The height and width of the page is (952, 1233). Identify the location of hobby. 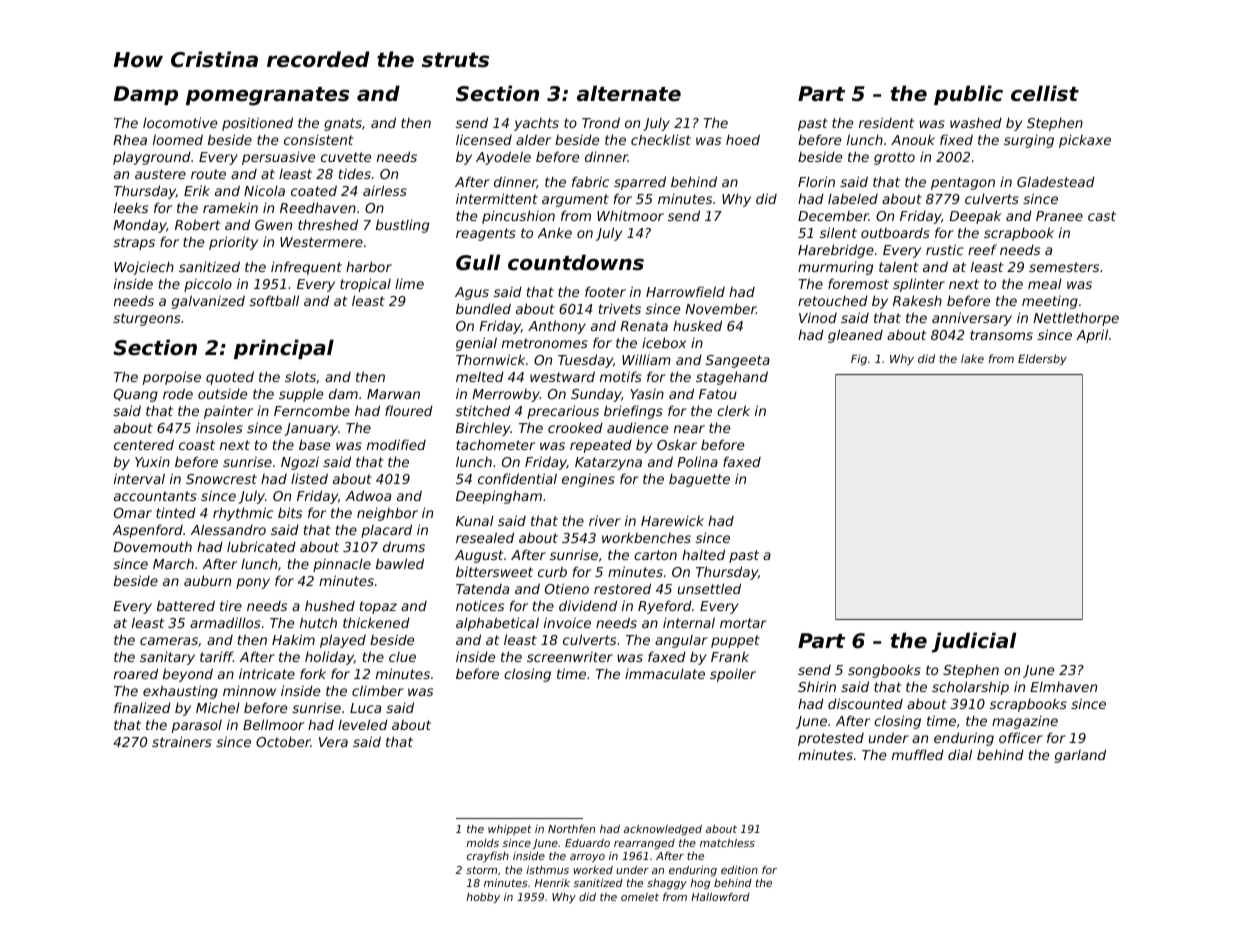
(483, 898).
